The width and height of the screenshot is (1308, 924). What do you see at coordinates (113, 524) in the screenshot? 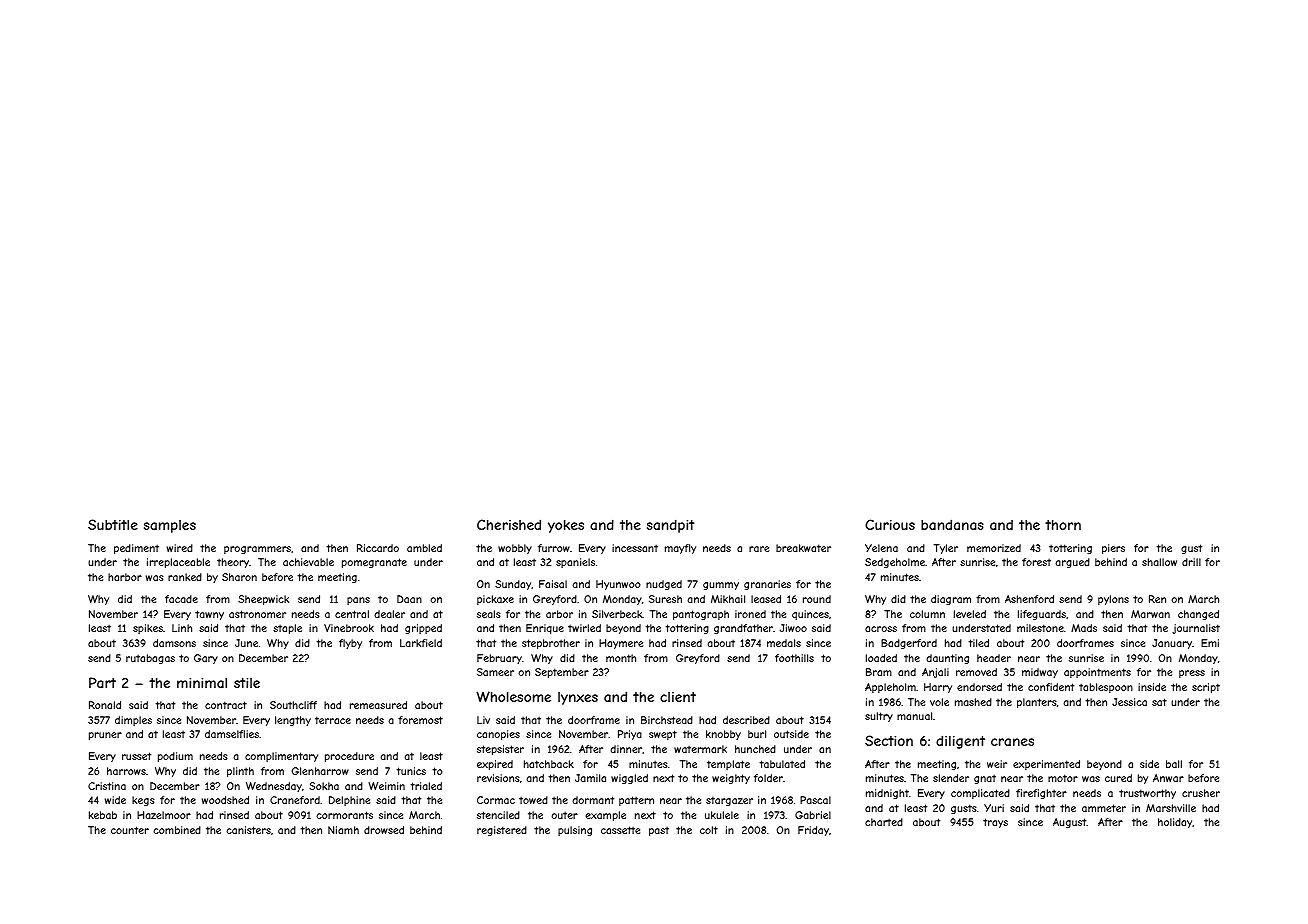
I see `Subtitle` at bounding box center [113, 524].
